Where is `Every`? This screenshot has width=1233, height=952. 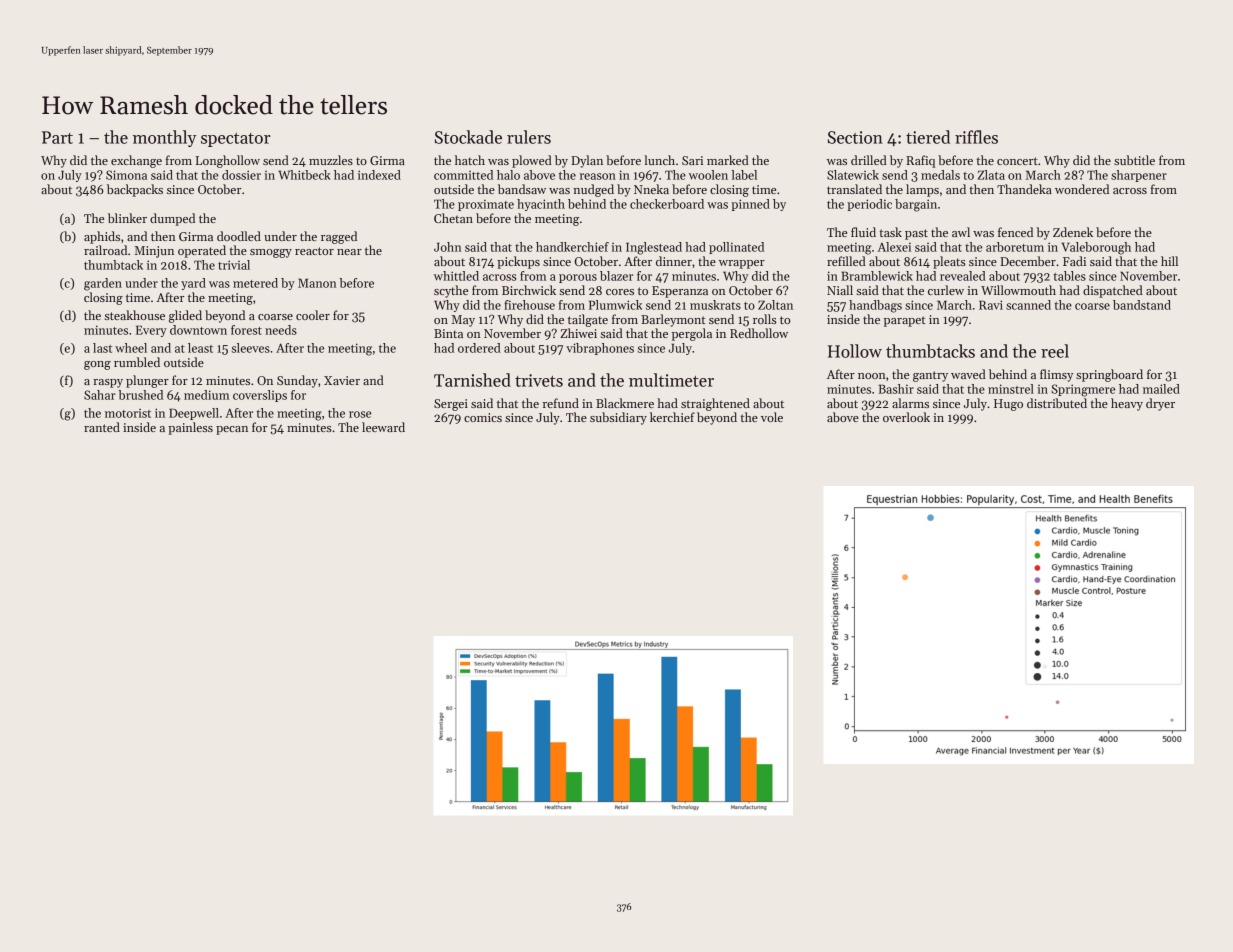 Every is located at coordinates (151, 331).
